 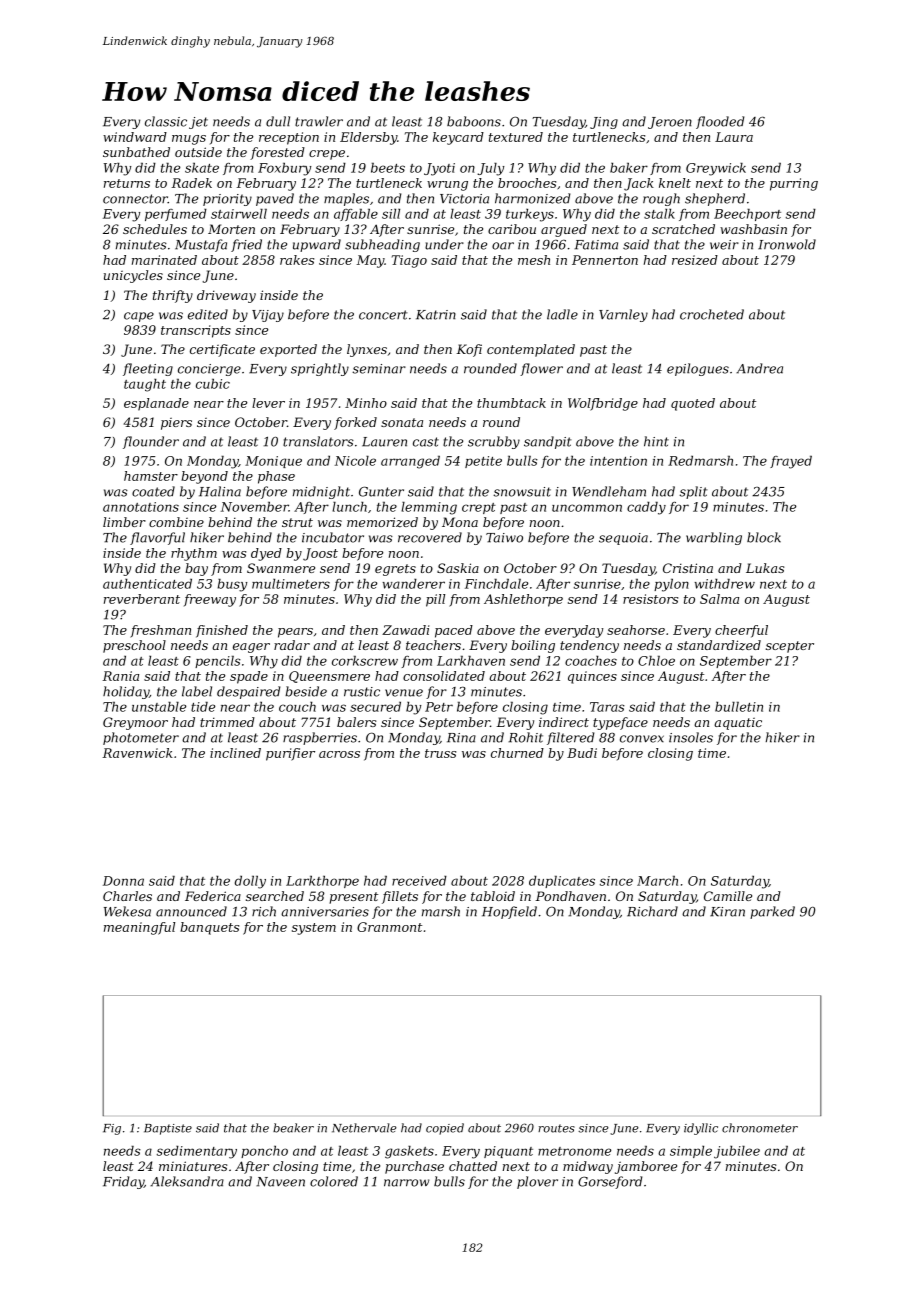 What do you see at coordinates (204, 477) in the image?
I see `beyond` at bounding box center [204, 477].
